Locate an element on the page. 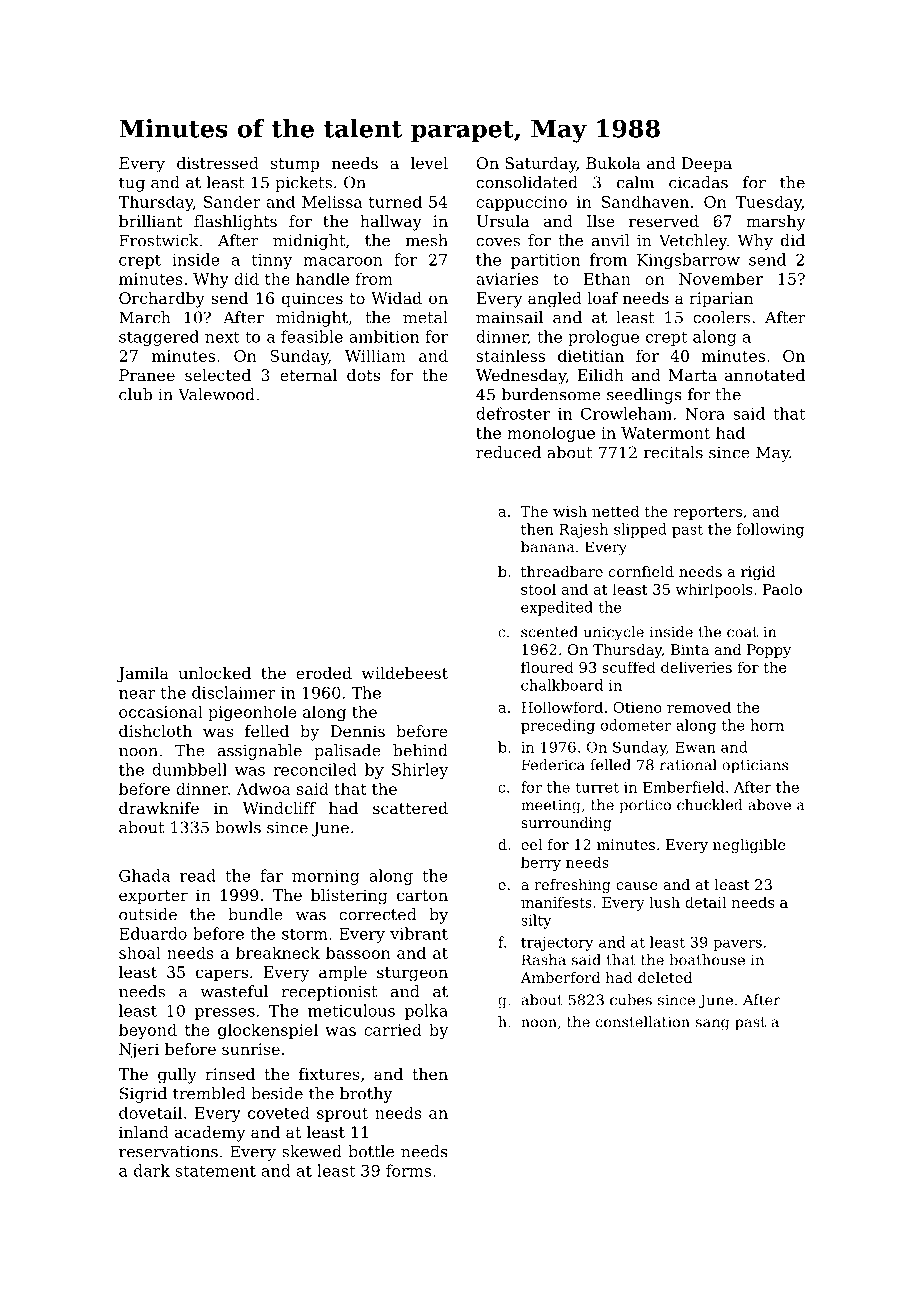  deleted is located at coordinates (665, 977).
